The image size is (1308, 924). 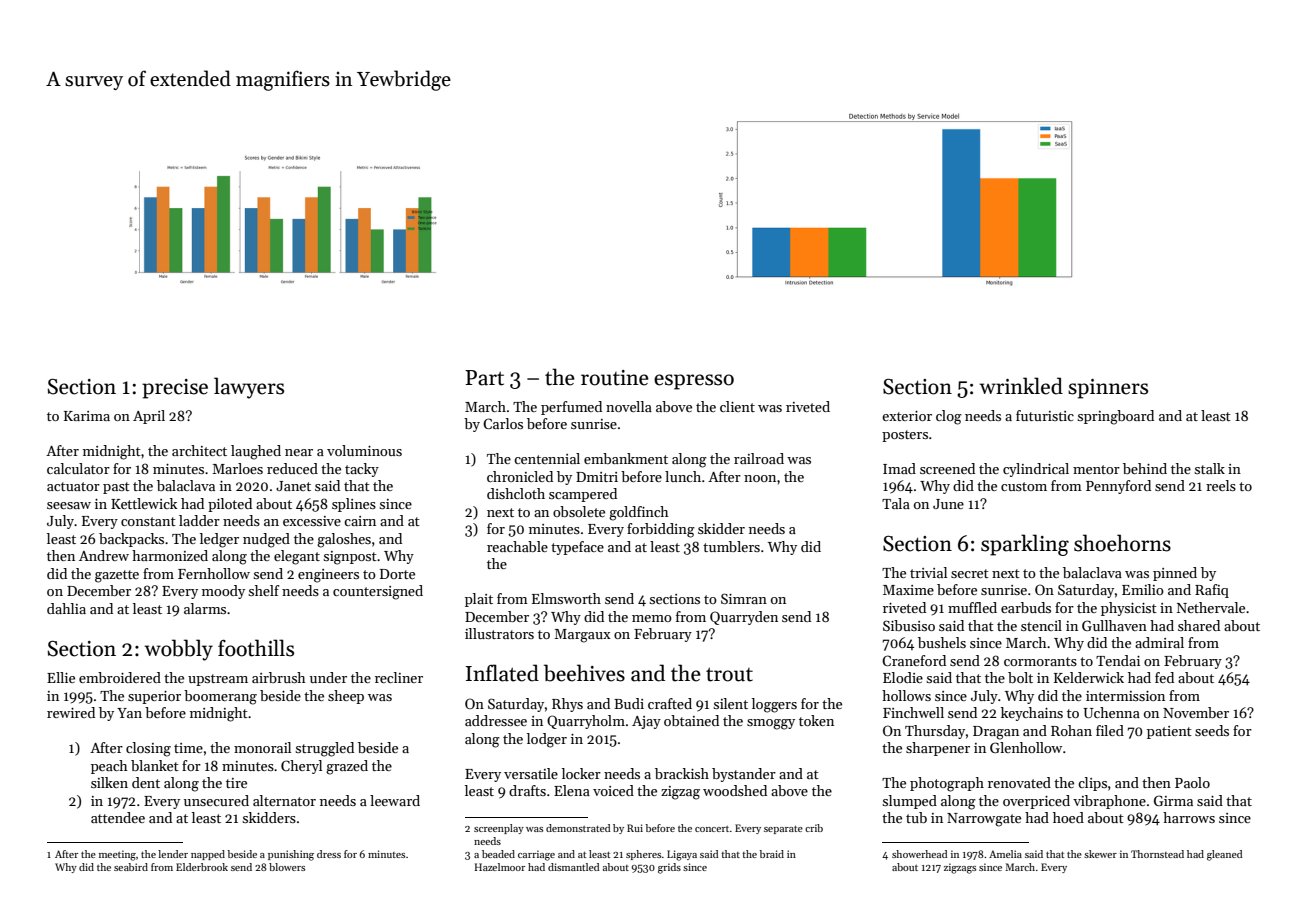 What do you see at coordinates (972, 607) in the screenshot?
I see `muffled` at bounding box center [972, 607].
